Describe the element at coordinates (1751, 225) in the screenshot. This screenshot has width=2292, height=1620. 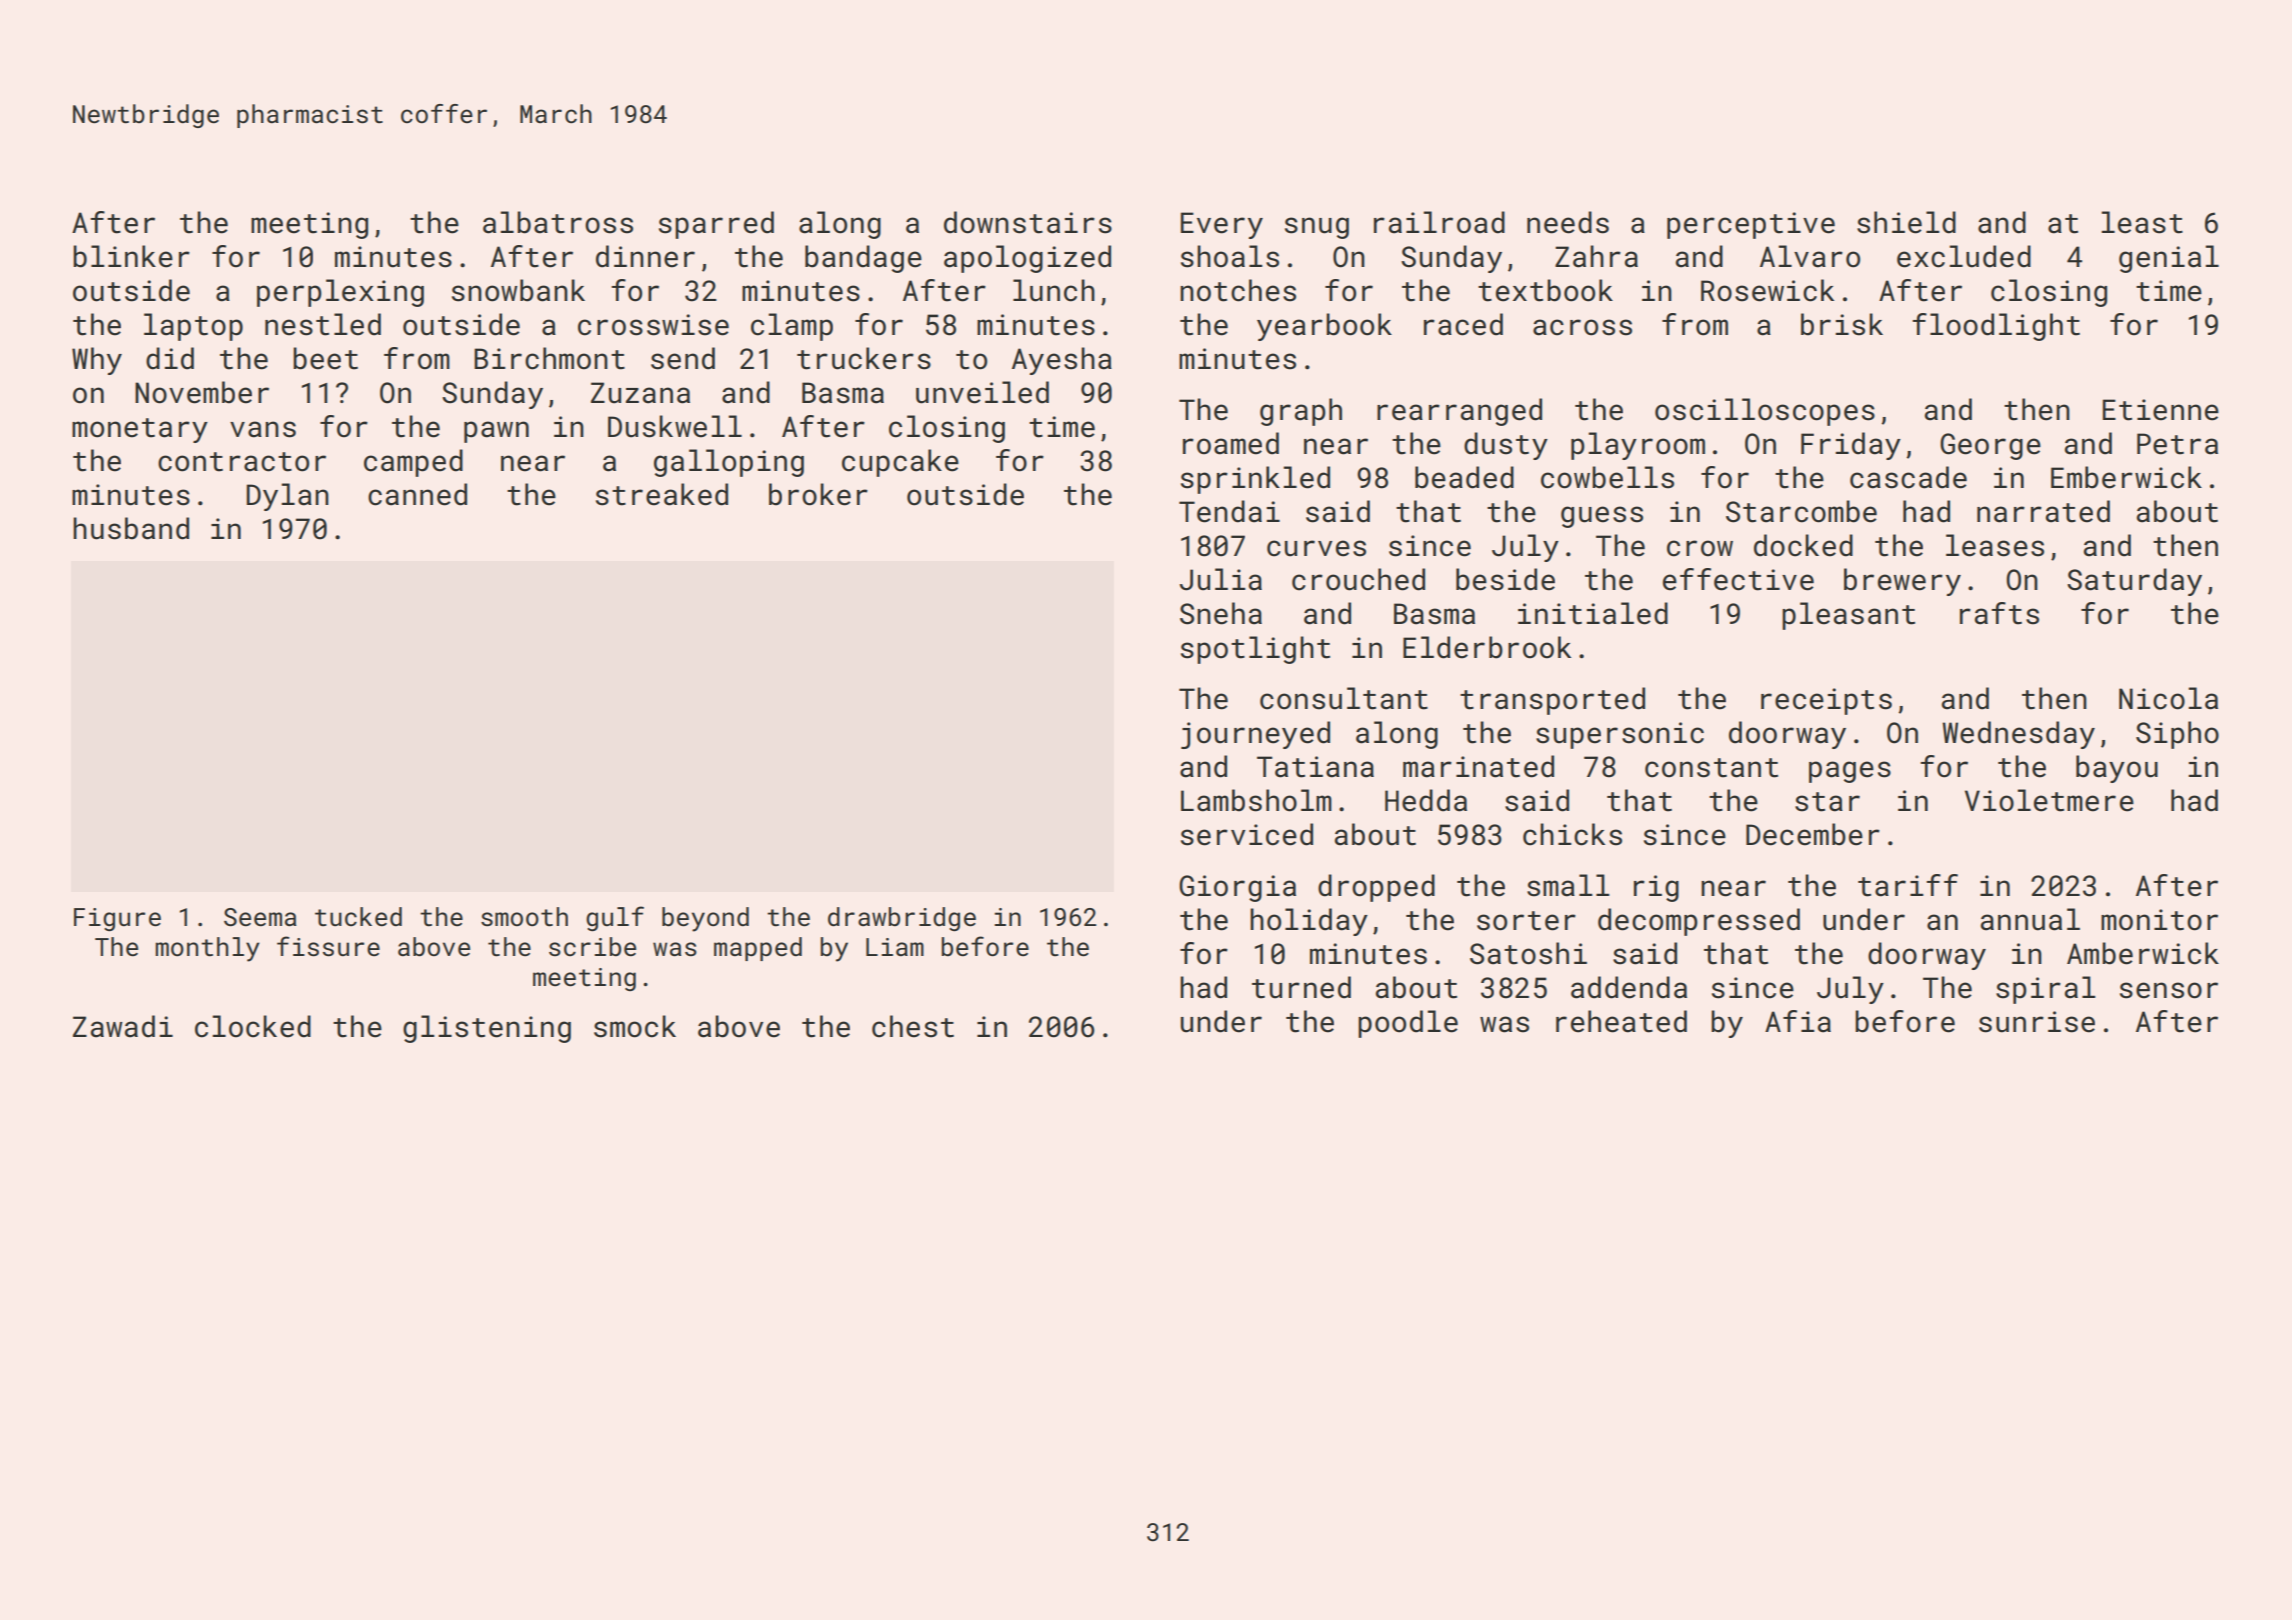
I see `perceptive` at that location.
